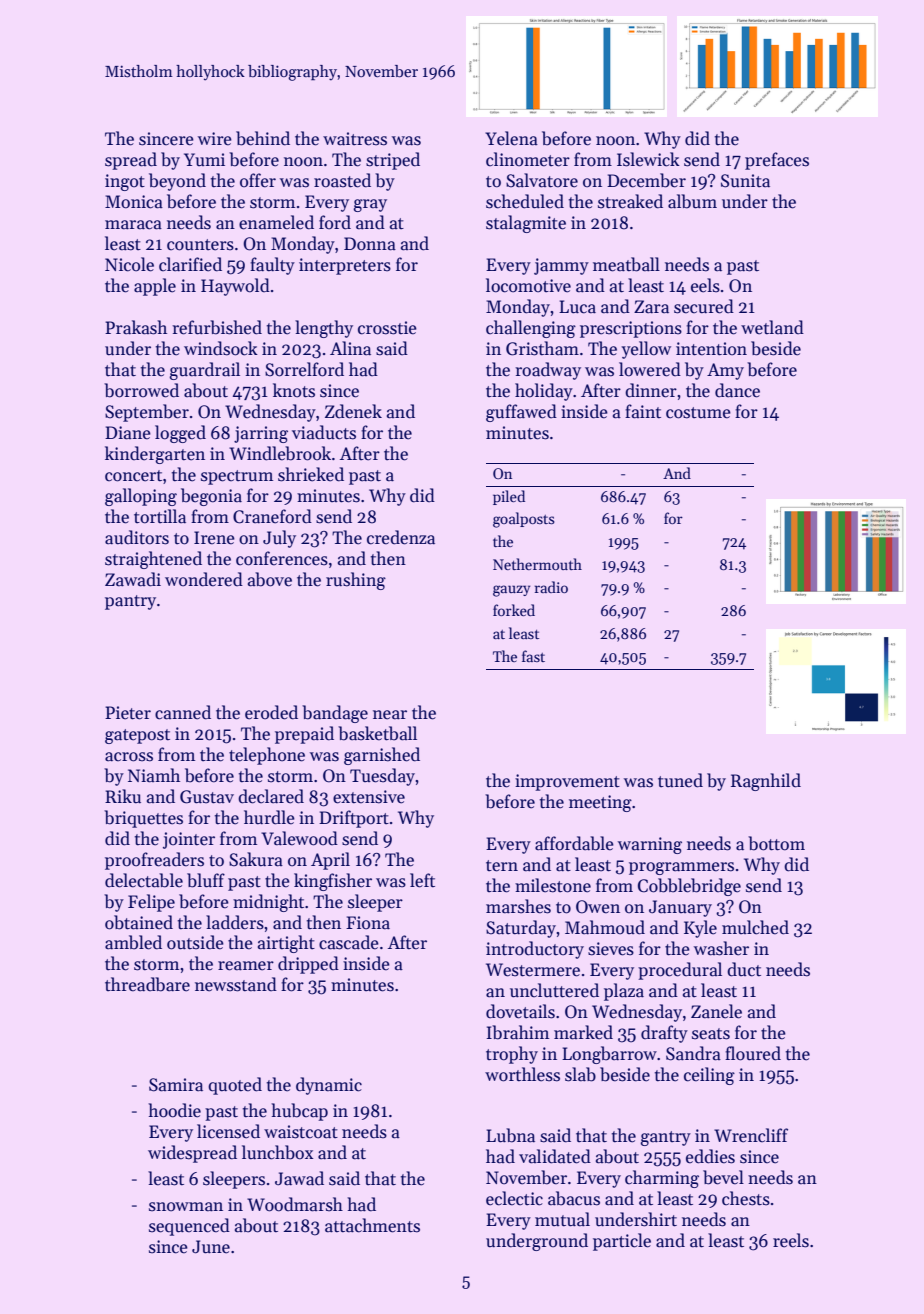  Describe the element at coordinates (263, 138) in the page. I see `behind` at that location.
